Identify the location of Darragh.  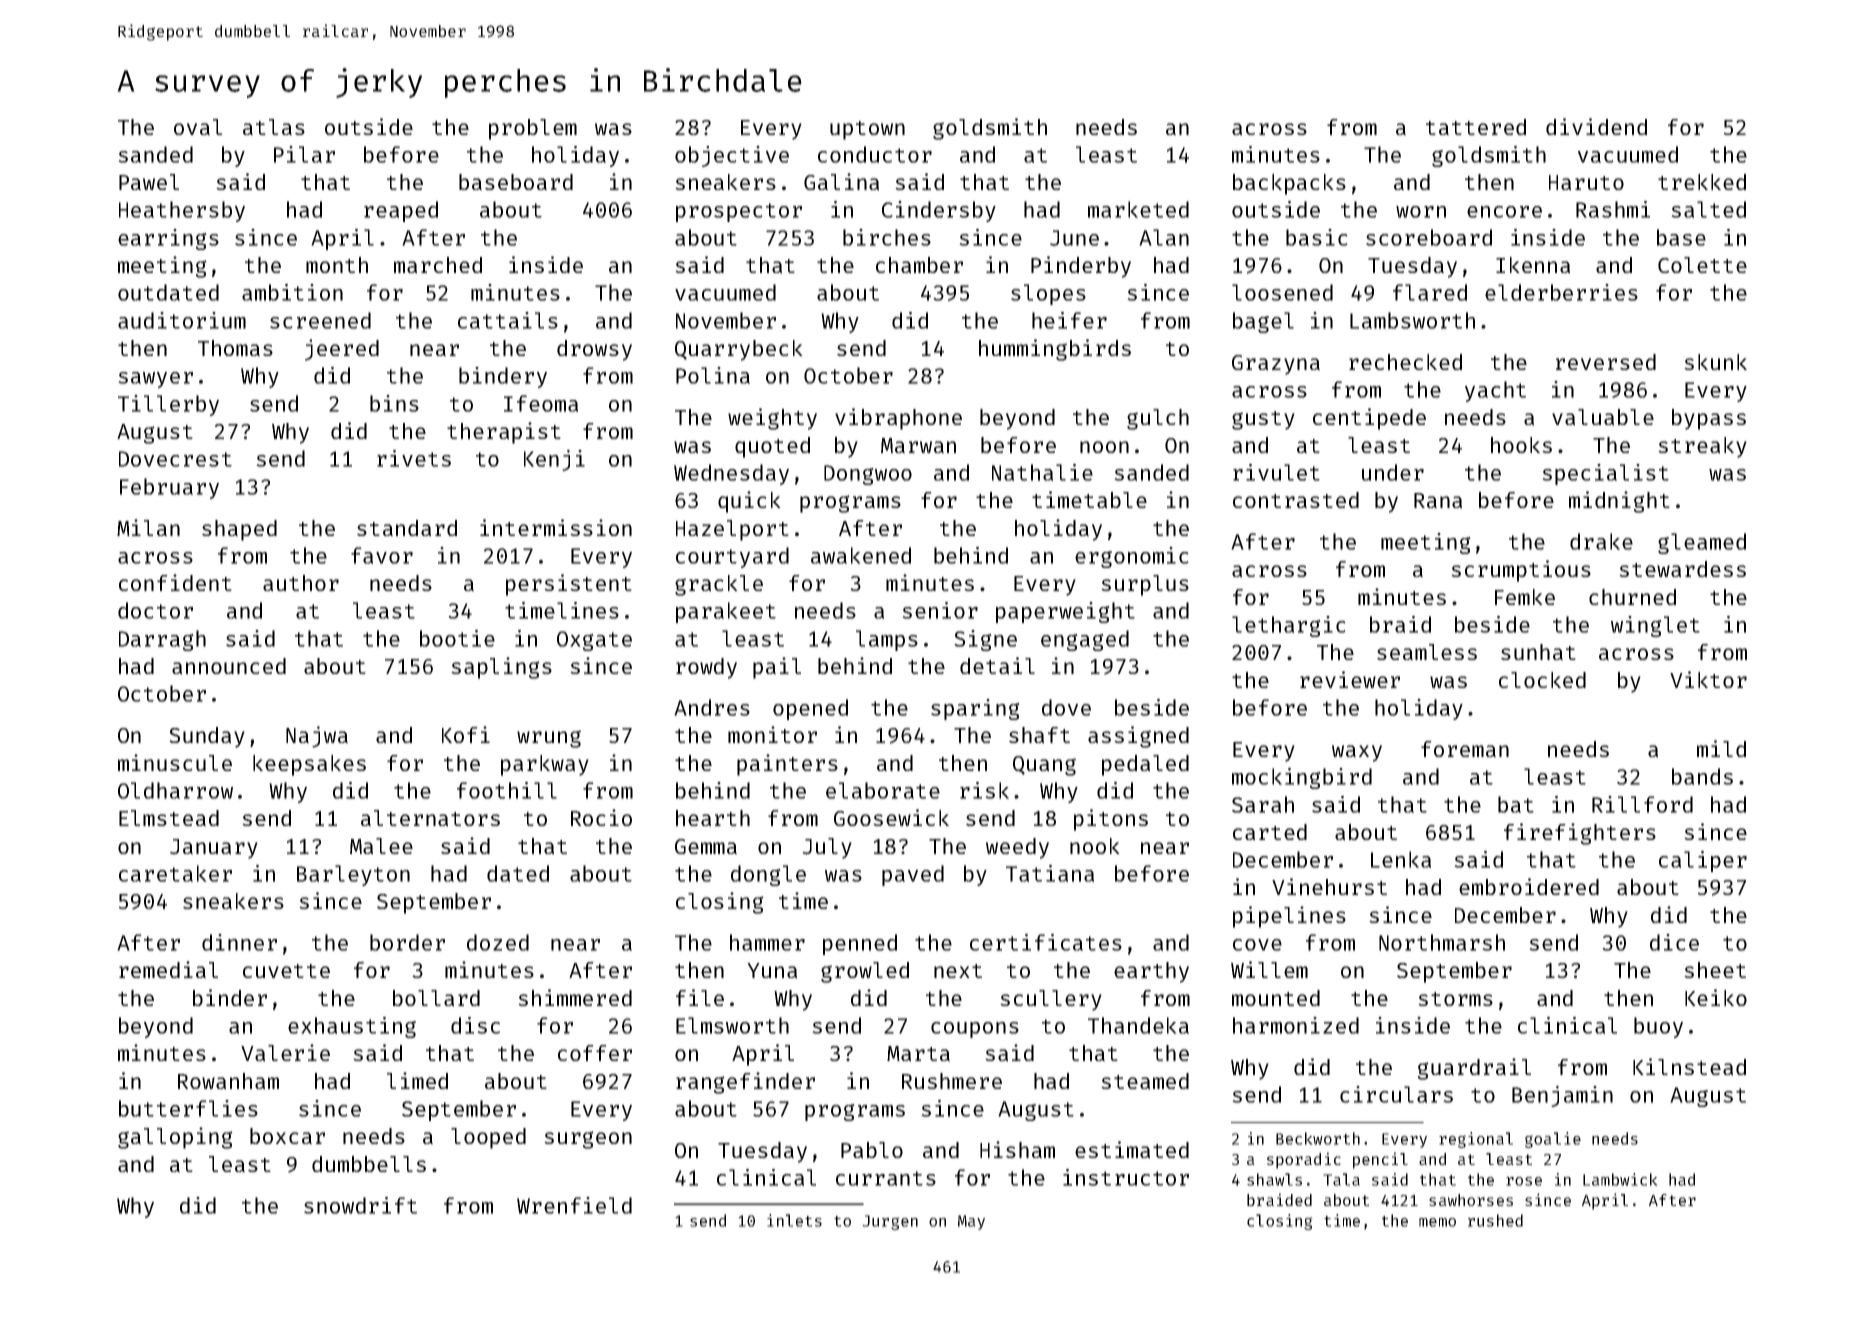
(162, 640).
